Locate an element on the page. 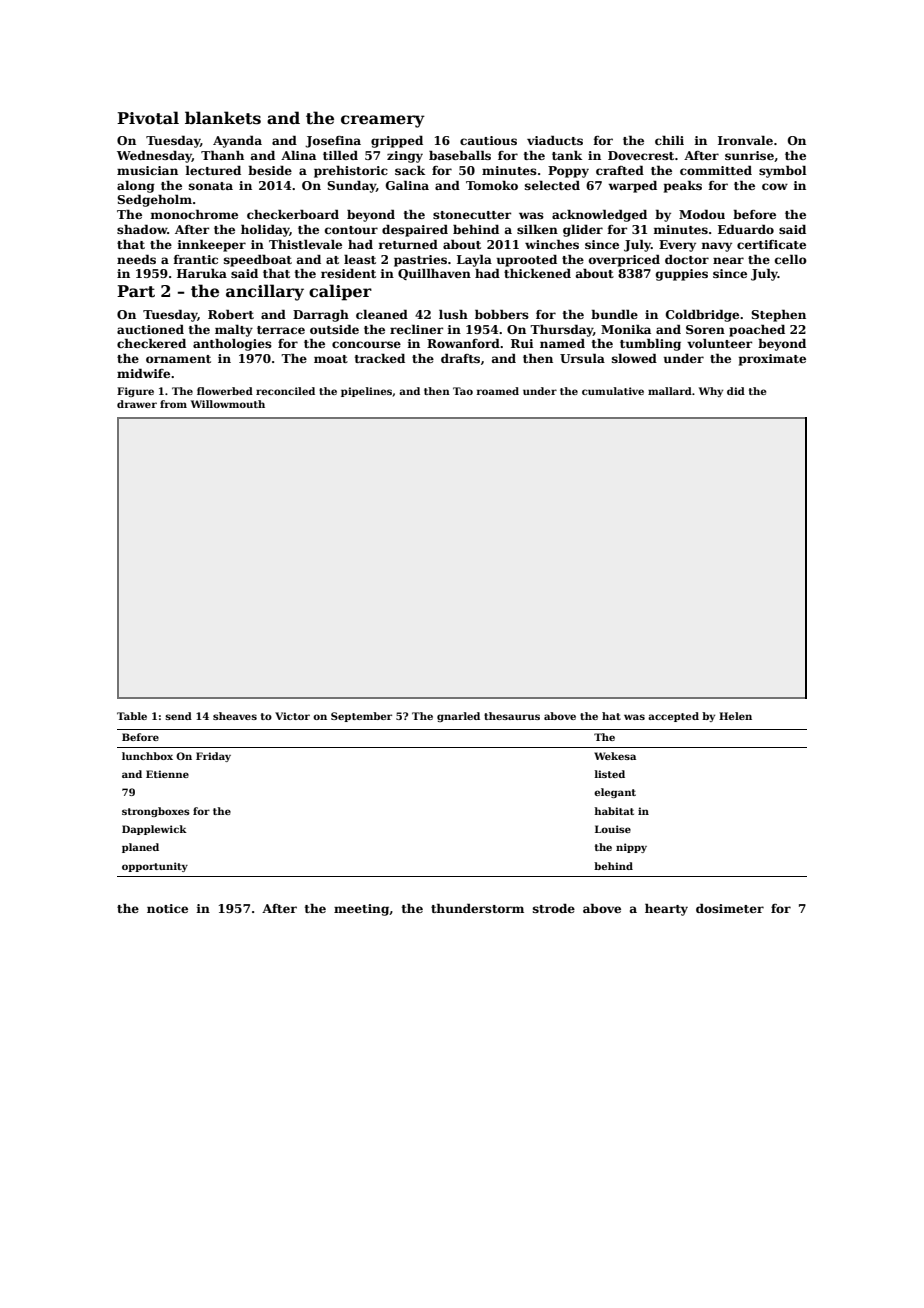 Image resolution: width=924 pixels, height=1308 pixels. gnarled is located at coordinates (458, 717).
